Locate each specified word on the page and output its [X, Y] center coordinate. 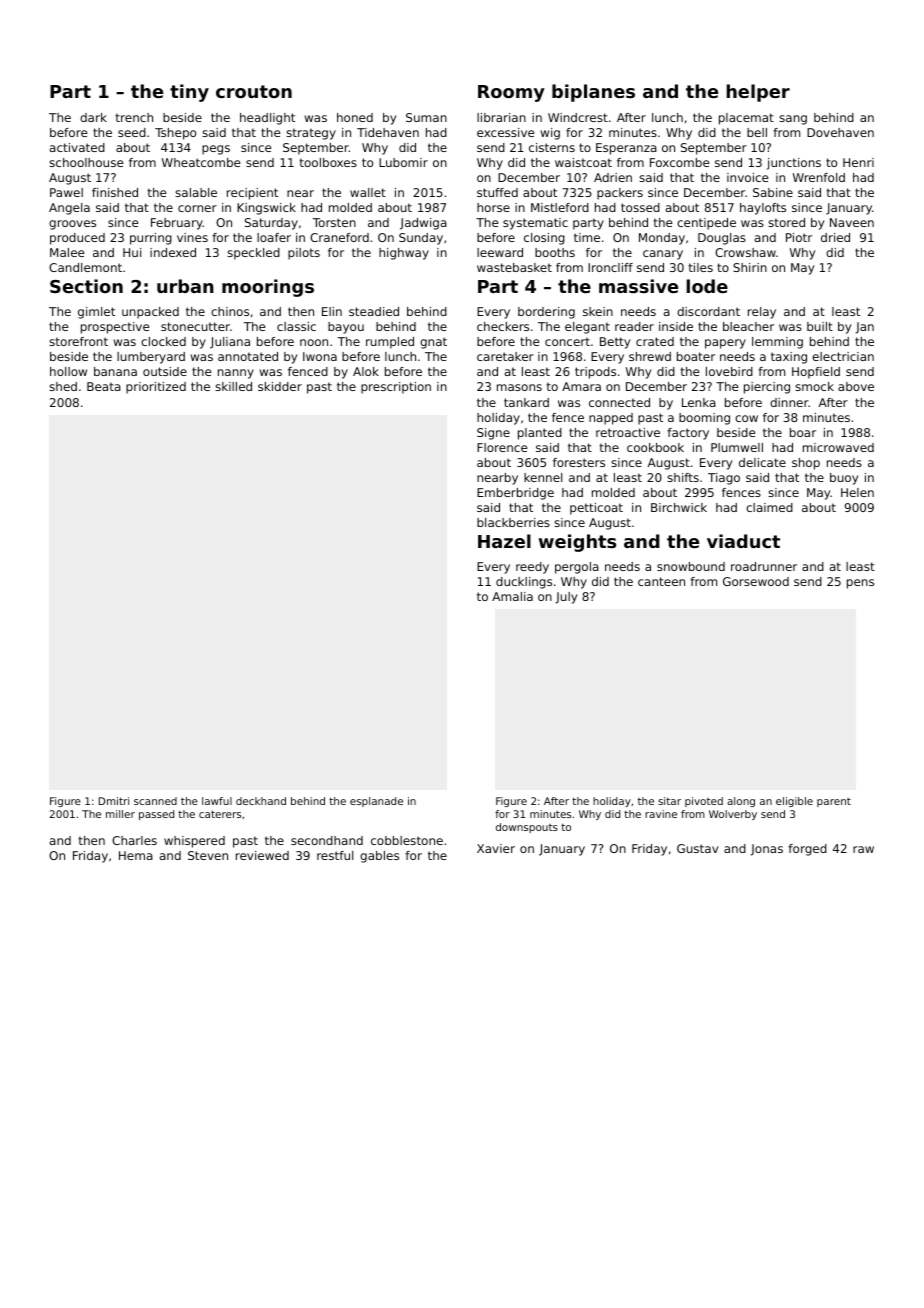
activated [77, 147]
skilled [233, 386]
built [820, 326]
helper [758, 93]
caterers [220, 814]
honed [355, 117]
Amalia [512, 596]
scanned [155, 801]
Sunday [421, 239]
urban [185, 286]
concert [567, 341]
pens [860, 584]
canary [663, 255]
